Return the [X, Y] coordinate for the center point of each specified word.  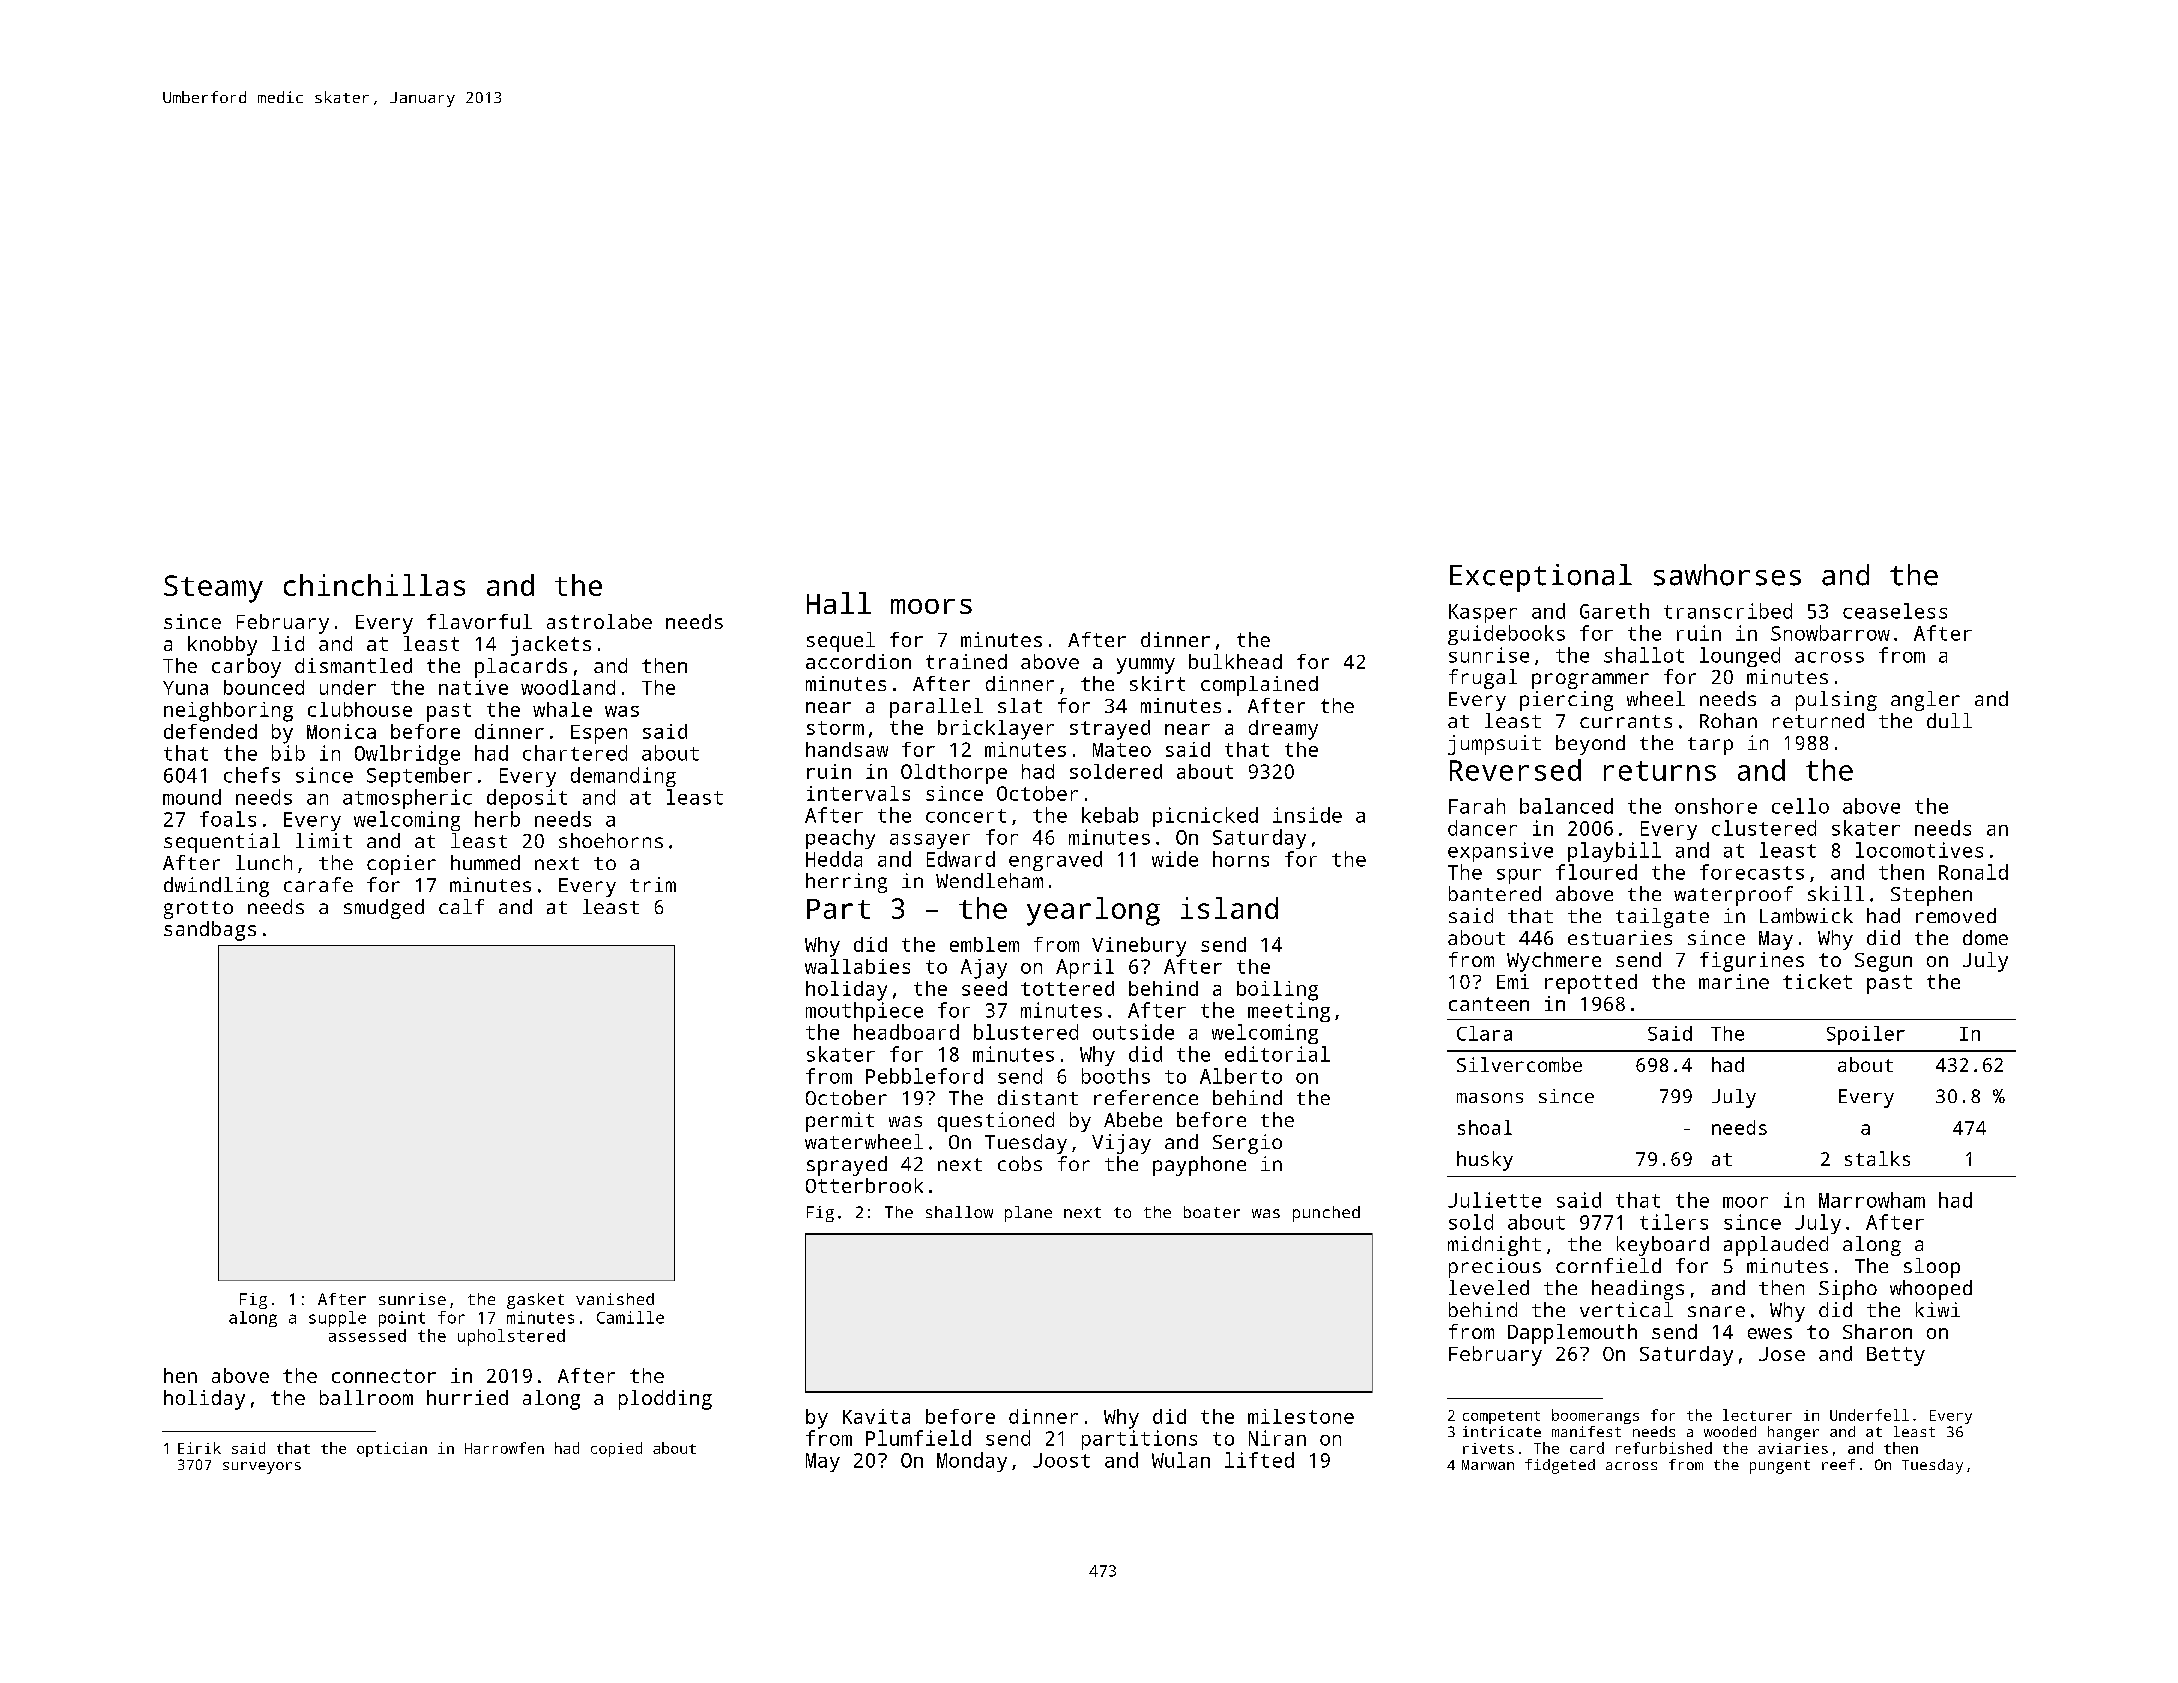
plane [1028, 1214]
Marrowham [1872, 1200]
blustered [1026, 1032]
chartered [575, 753]
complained [1259, 686]
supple [337, 1319]
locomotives [1919, 850]
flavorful [479, 621]
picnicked [1205, 817]
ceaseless [1895, 611]
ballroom [366, 1397]
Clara [1484, 1033]
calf [461, 906]
